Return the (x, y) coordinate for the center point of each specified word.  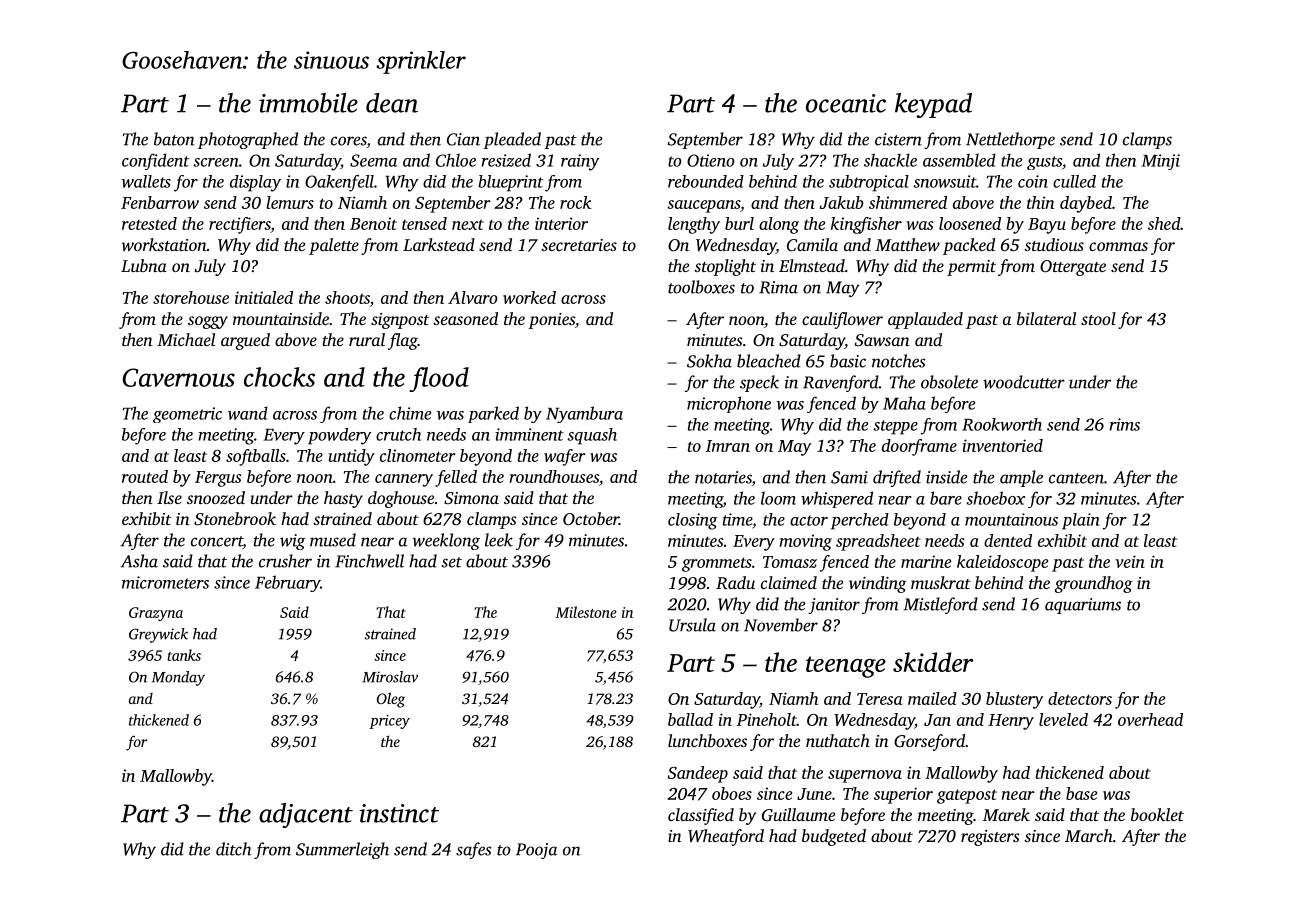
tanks (184, 655)
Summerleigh (342, 850)
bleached (769, 361)
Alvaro (473, 297)
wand (248, 413)
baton (174, 139)
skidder (933, 662)
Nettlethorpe (1010, 140)
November (781, 625)
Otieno (711, 160)
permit (971, 268)
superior (903, 795)
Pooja (536, 851)
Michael (186, 339)
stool (1098, 318)
